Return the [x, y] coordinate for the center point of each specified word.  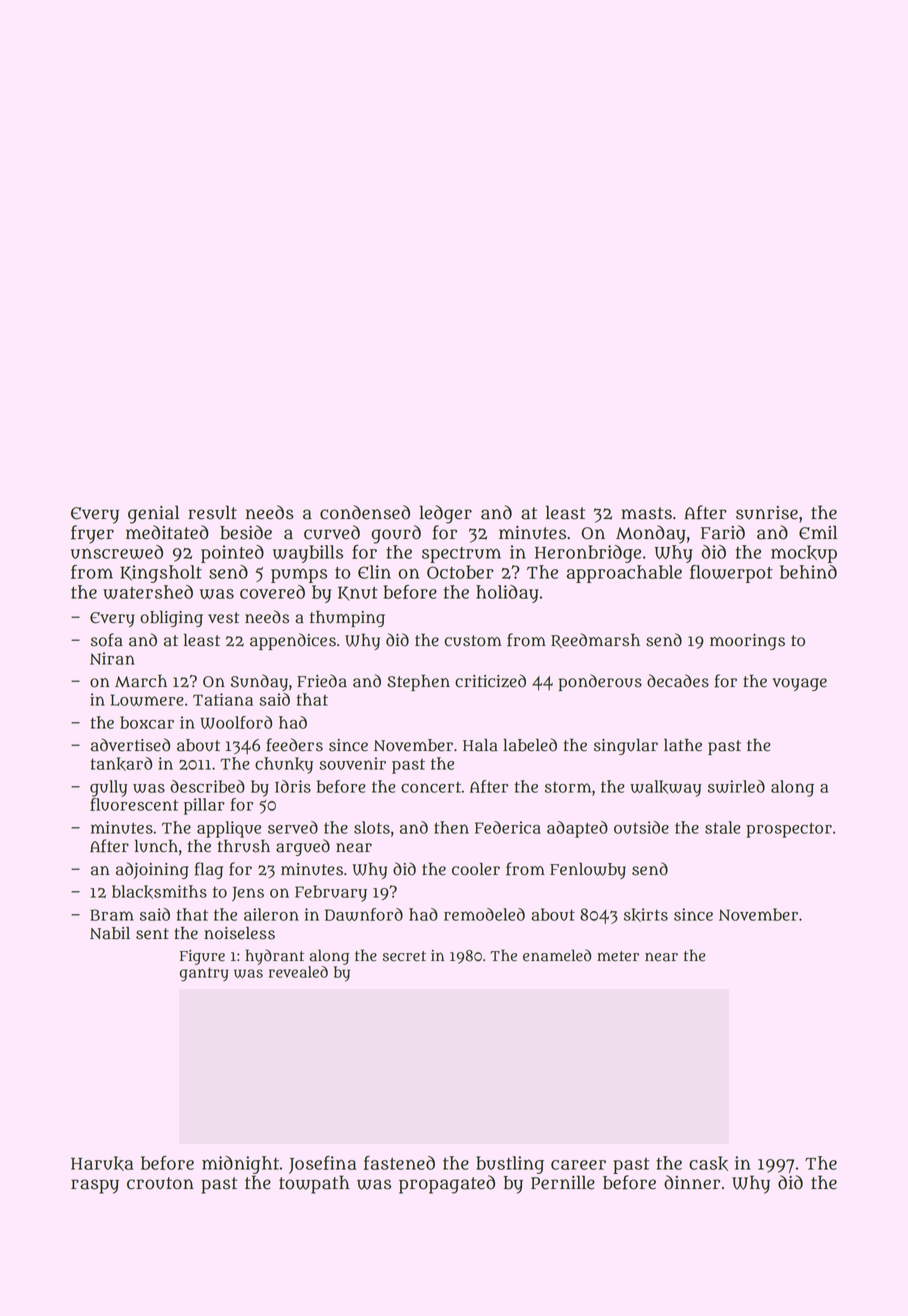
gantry [204, 974]
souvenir [352, 763]
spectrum [461, 555]
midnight [240, 1165]
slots [372, 827]
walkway [666, 788]
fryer [92, 534]
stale [723, 827]
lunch [156, 846]
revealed [298, 972]
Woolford [236, 722]
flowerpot [731, 574]
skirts [646, 915]
